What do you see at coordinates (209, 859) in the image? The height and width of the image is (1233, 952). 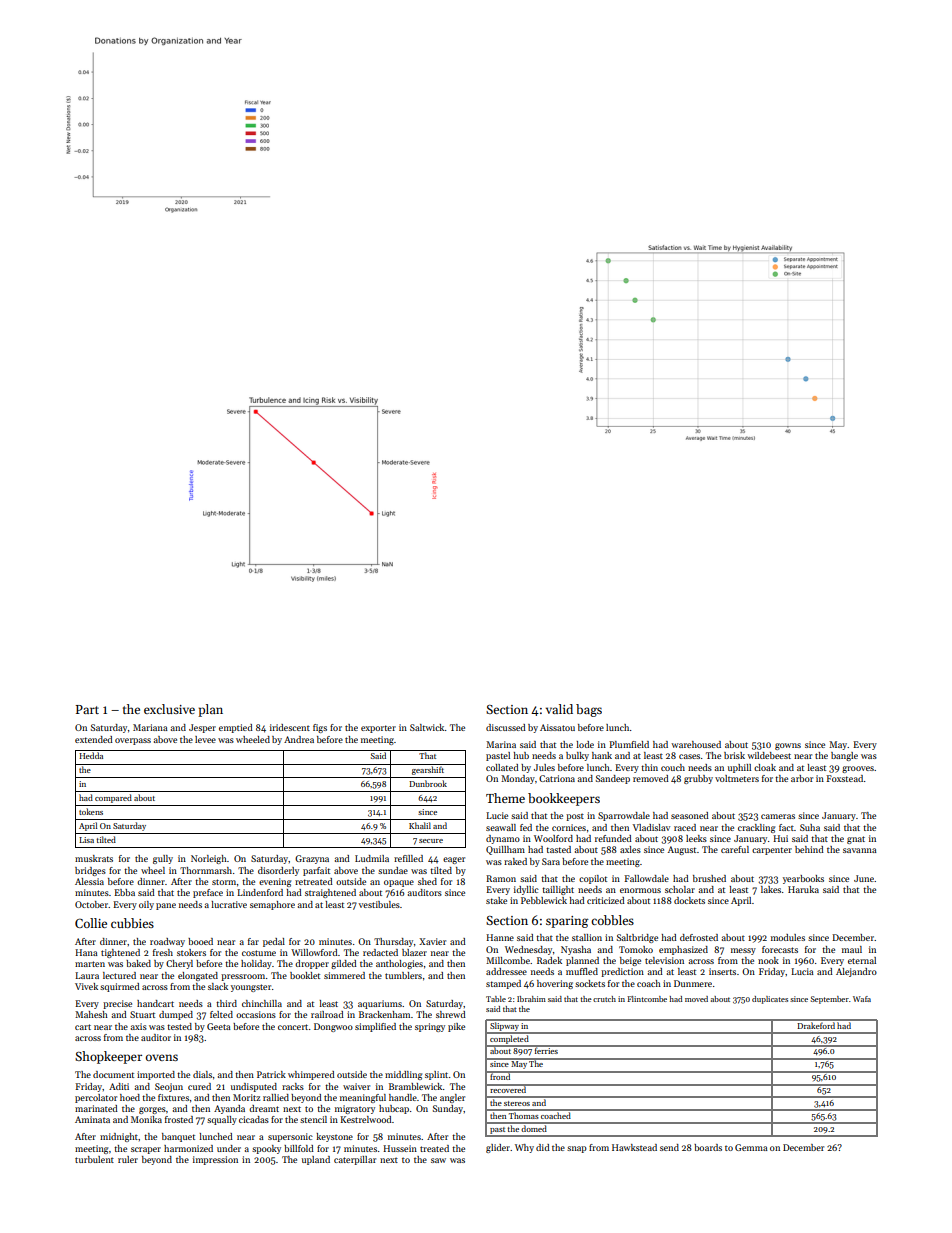 I see `Norleigh` at bounding box center [209, 859].
